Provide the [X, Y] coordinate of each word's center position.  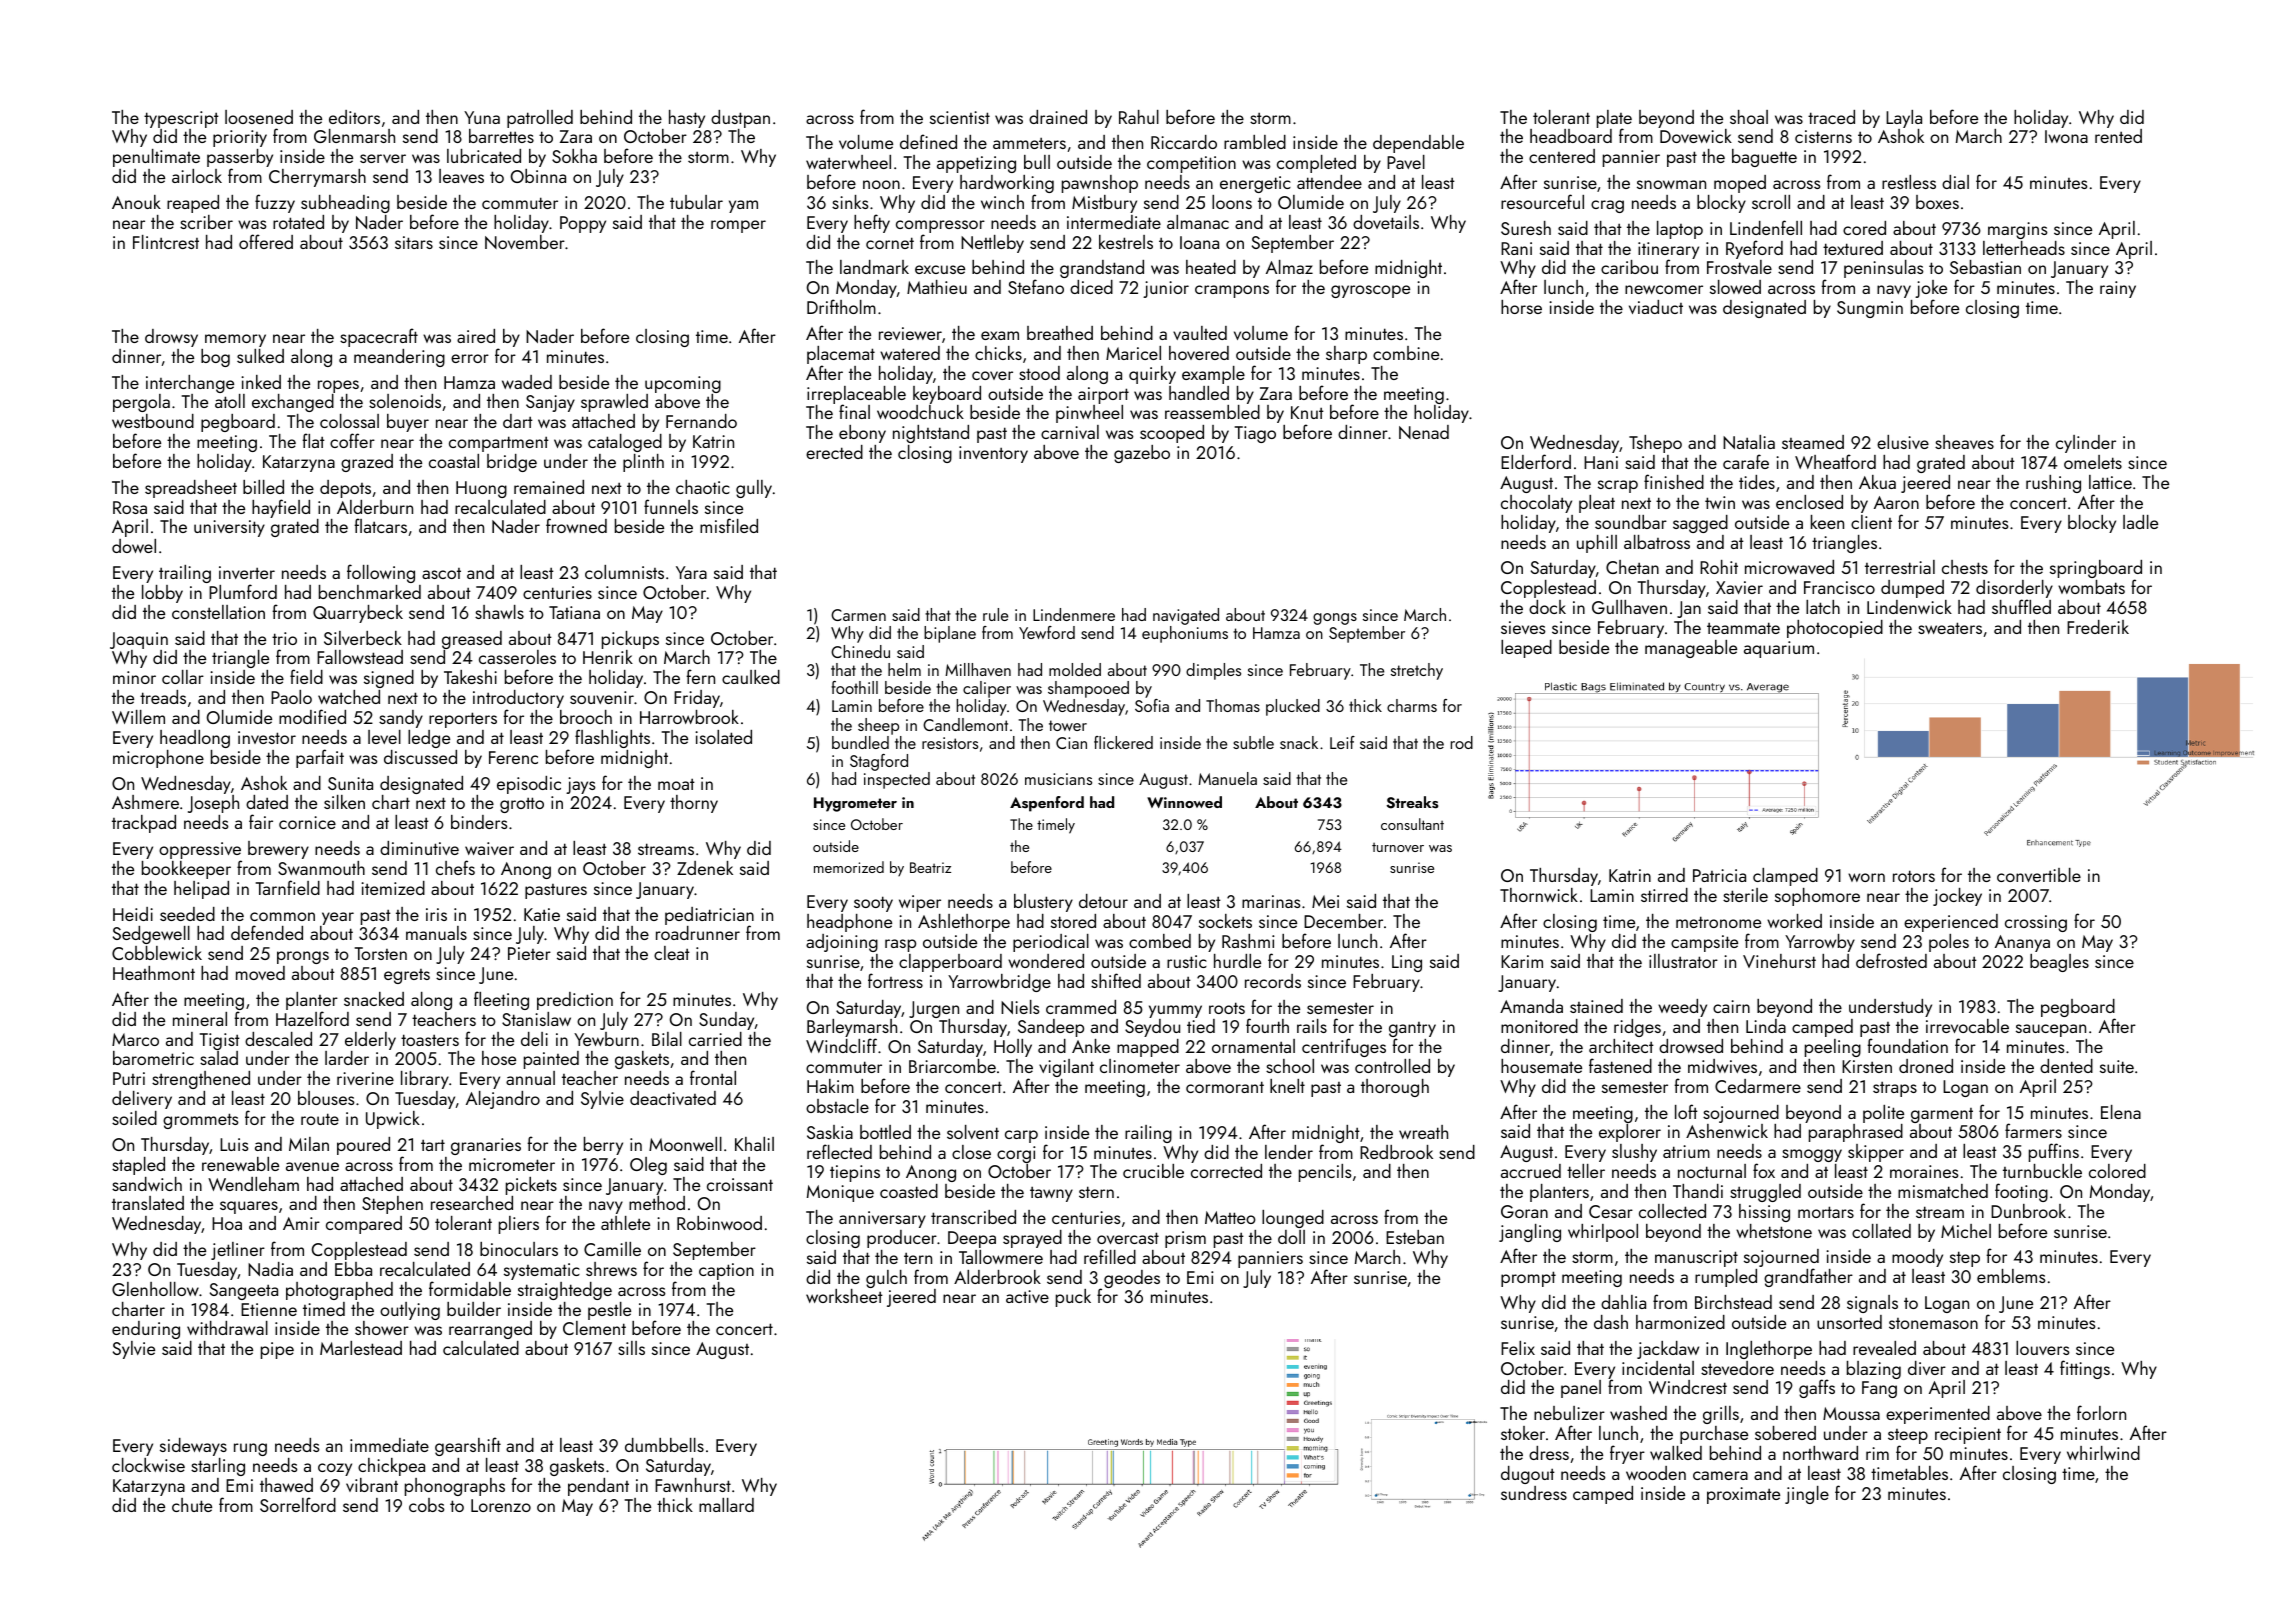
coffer [352, 440]
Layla [1904, 119]
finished [1674, 481]
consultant [1412, 824]
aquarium [1779, 649]
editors [354, 117]
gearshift [468, 1446]
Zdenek [705, 868]
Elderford [1536, 461]
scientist [960, 117]
